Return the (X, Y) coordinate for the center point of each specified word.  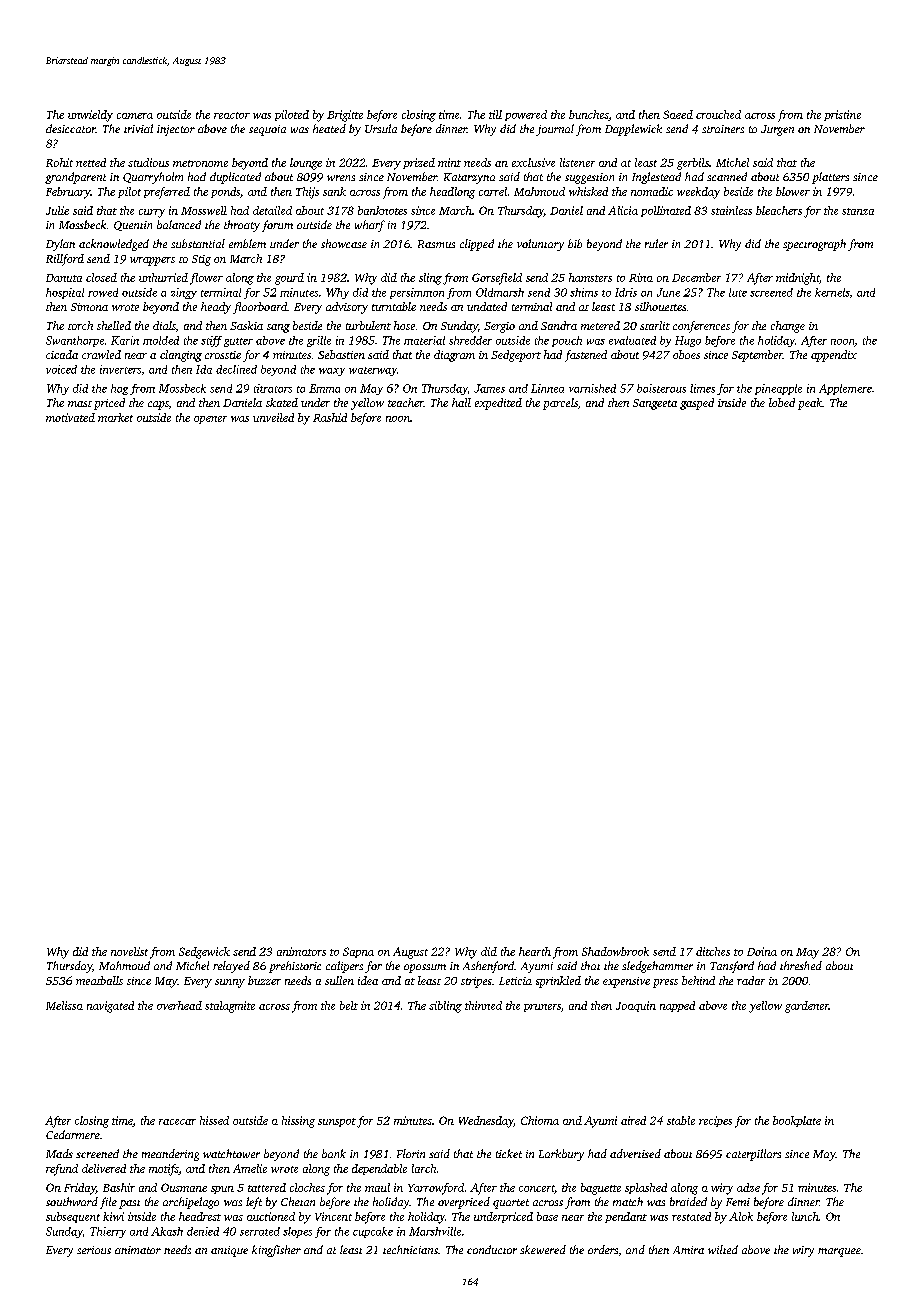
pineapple (778, 389)
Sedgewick (204, 953)
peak (810, 404)
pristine (842, 115)
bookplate (797, 1121)
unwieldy (90, 116)
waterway (373, 371)
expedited (498, 404)
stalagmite (230, 1007)
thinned (483, 1005)
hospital (65, 293)
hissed (214, 1120)
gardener (807, 1007)
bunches (588, 114)
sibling (445, 1007)
